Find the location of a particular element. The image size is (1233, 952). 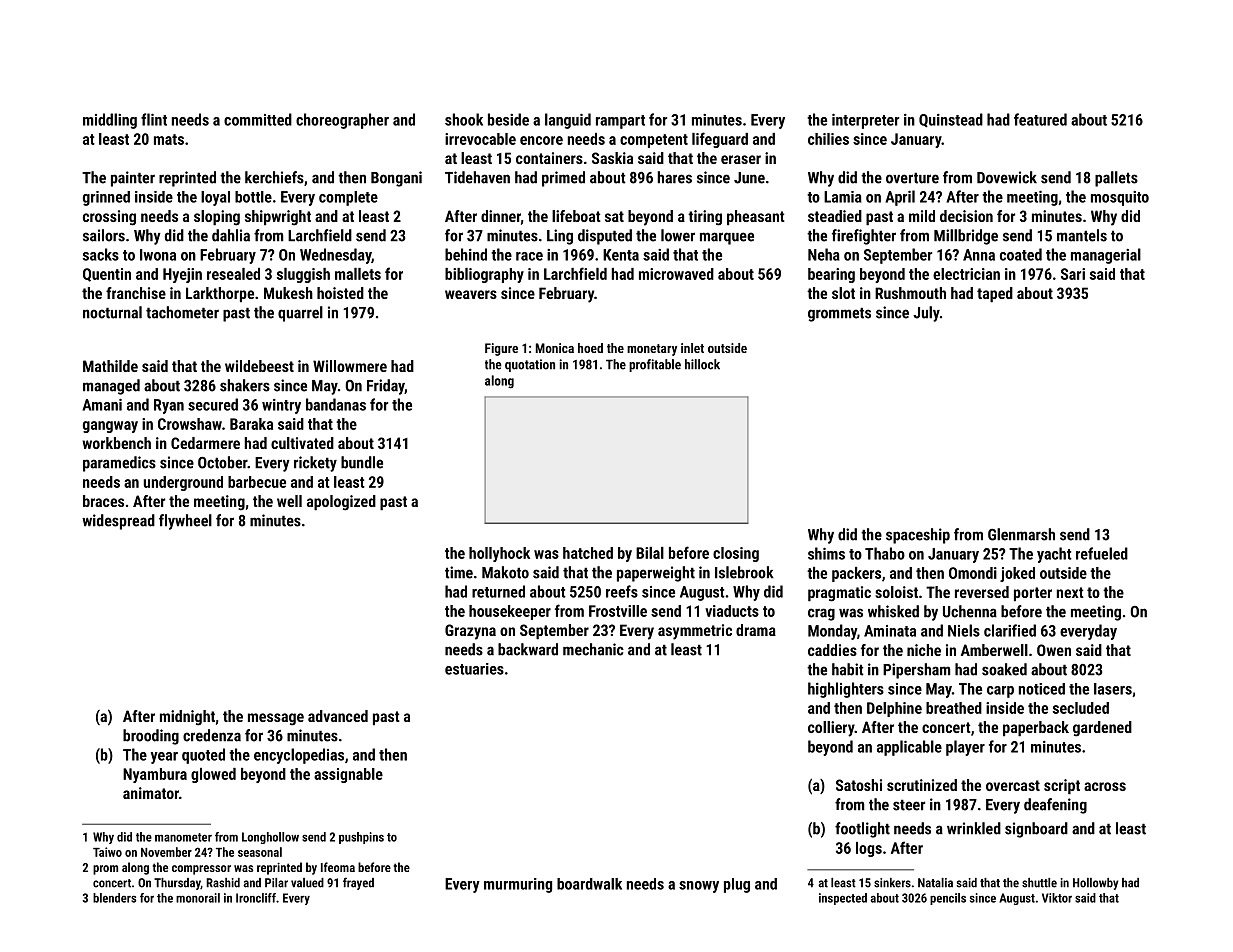

Quinstead is located at coordinates (951, 120).
